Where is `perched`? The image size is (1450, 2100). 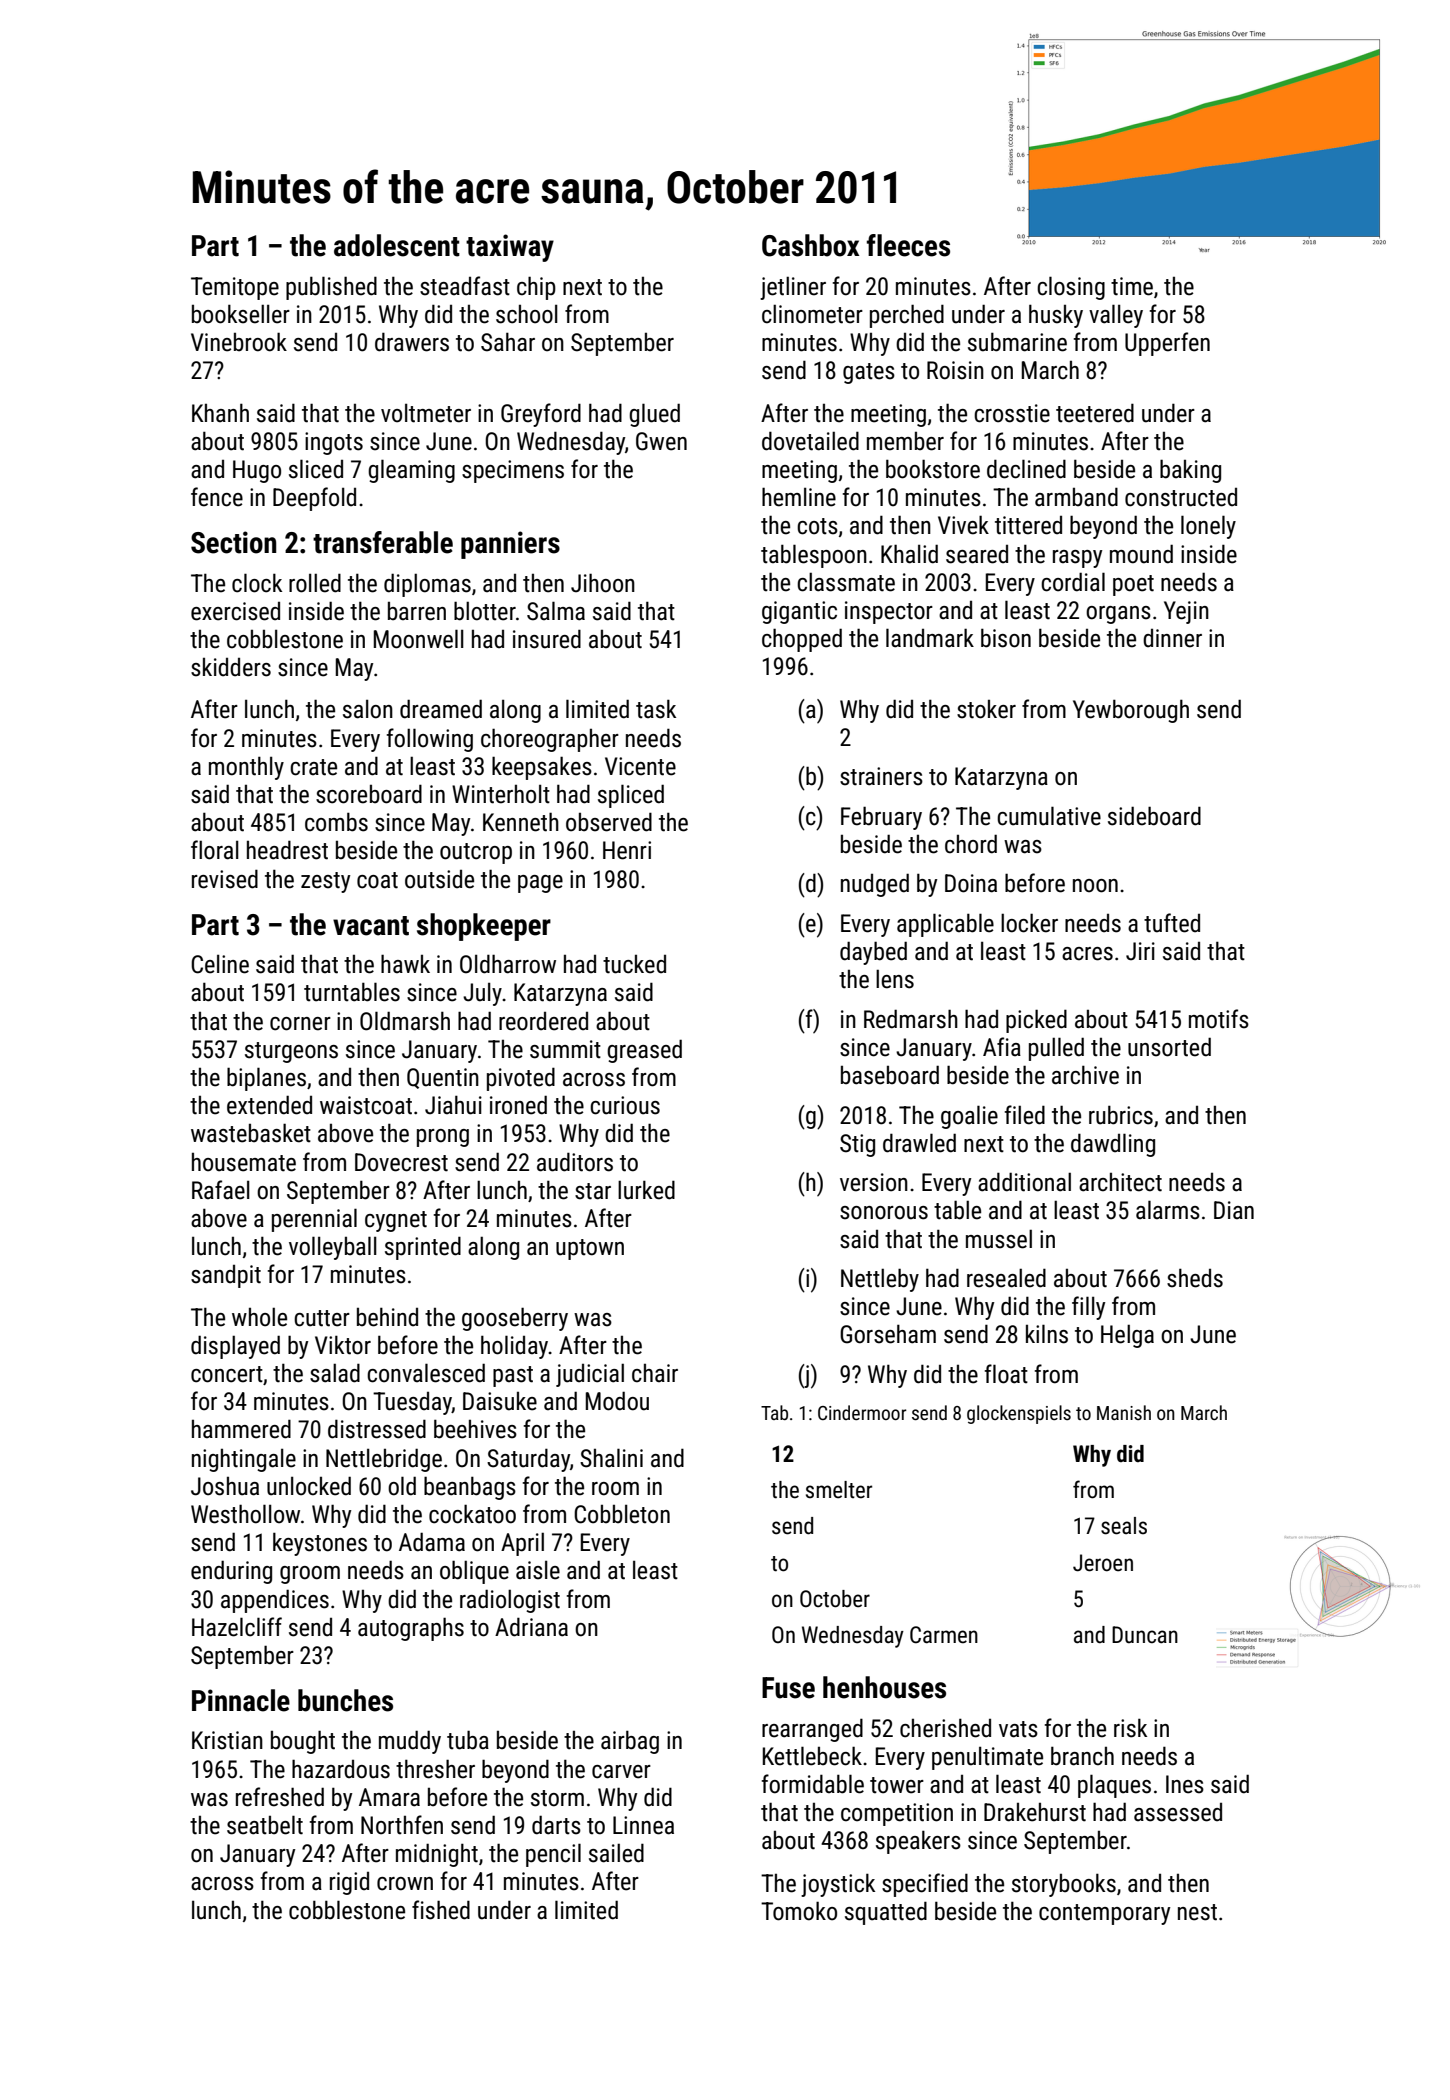
perched is located at coordinates (907, 316).
